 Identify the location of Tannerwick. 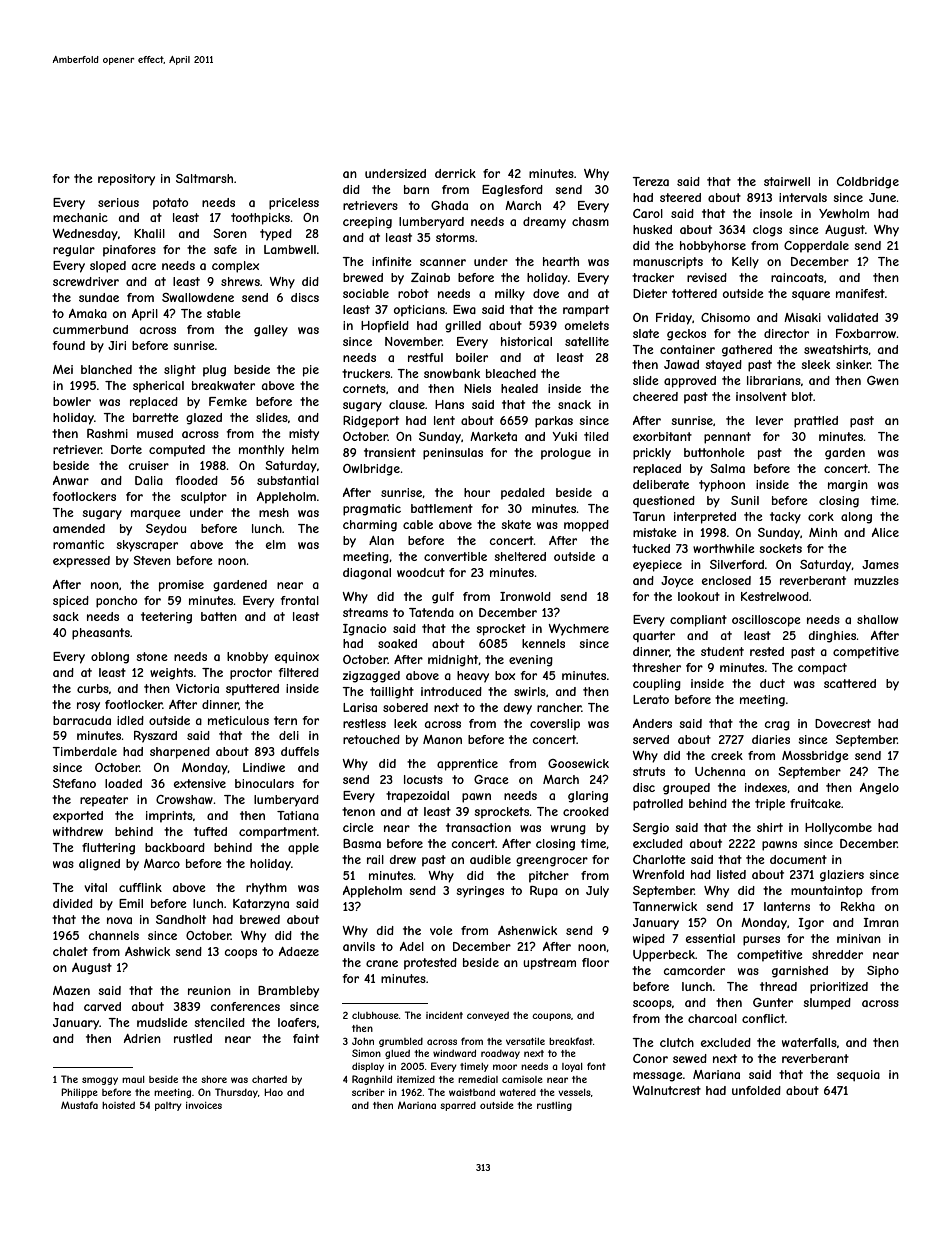
(664, 906).
